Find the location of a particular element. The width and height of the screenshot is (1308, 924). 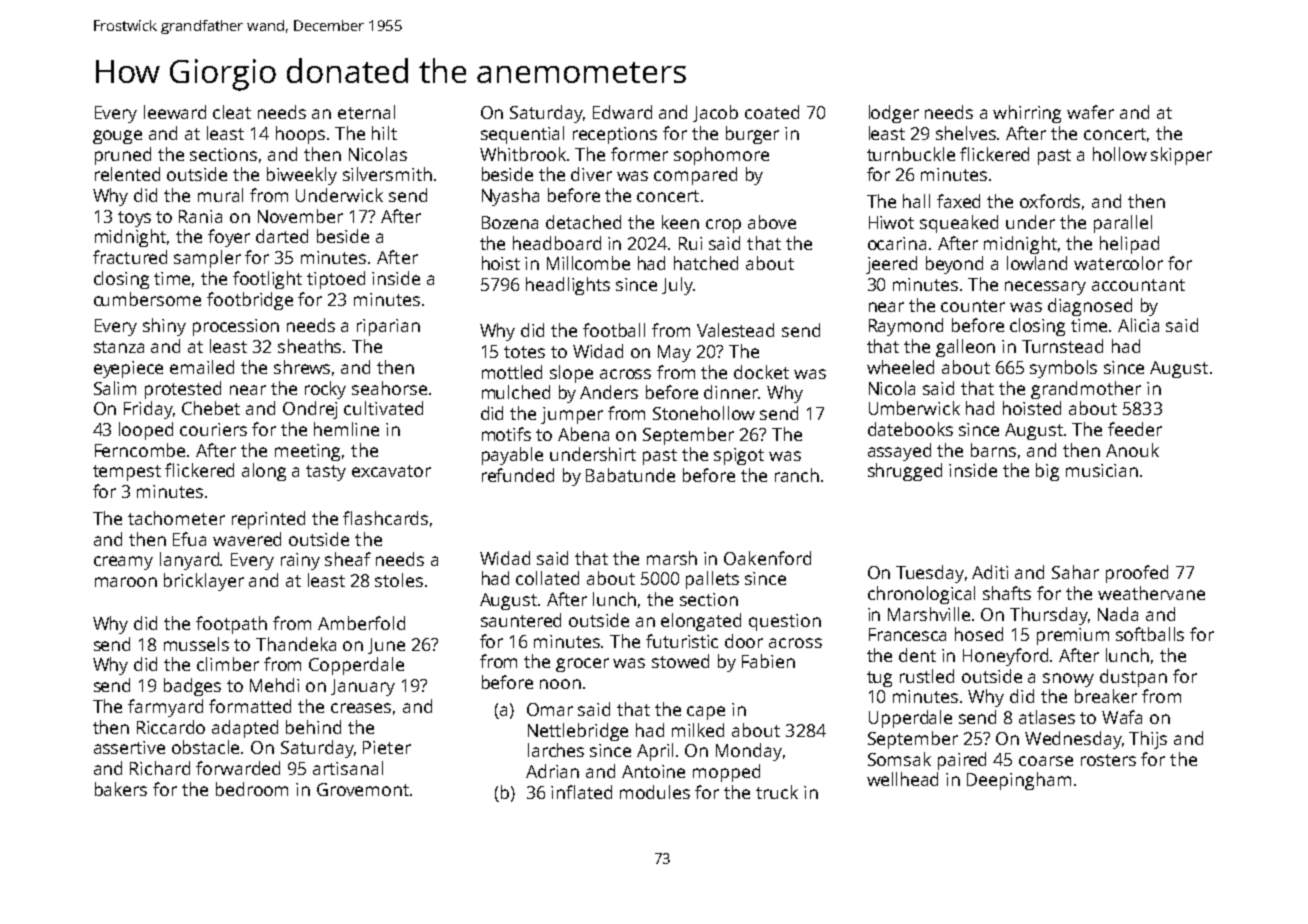

tachometer is located at coordinates (176, 518).
